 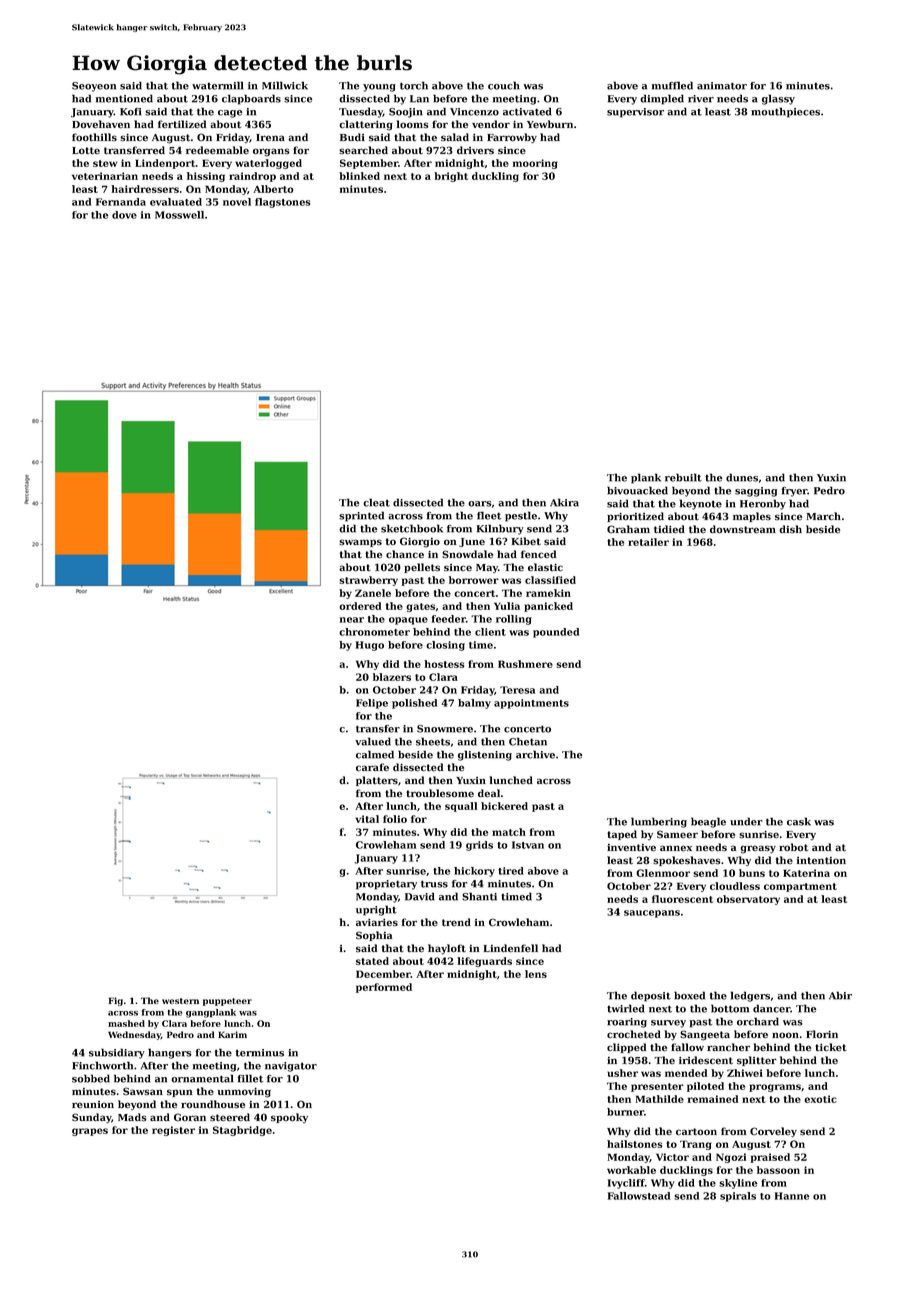 What do you see at coordinates (831, 1047) in the document?
I see `ticket` at bounding box center [831, 1047].
